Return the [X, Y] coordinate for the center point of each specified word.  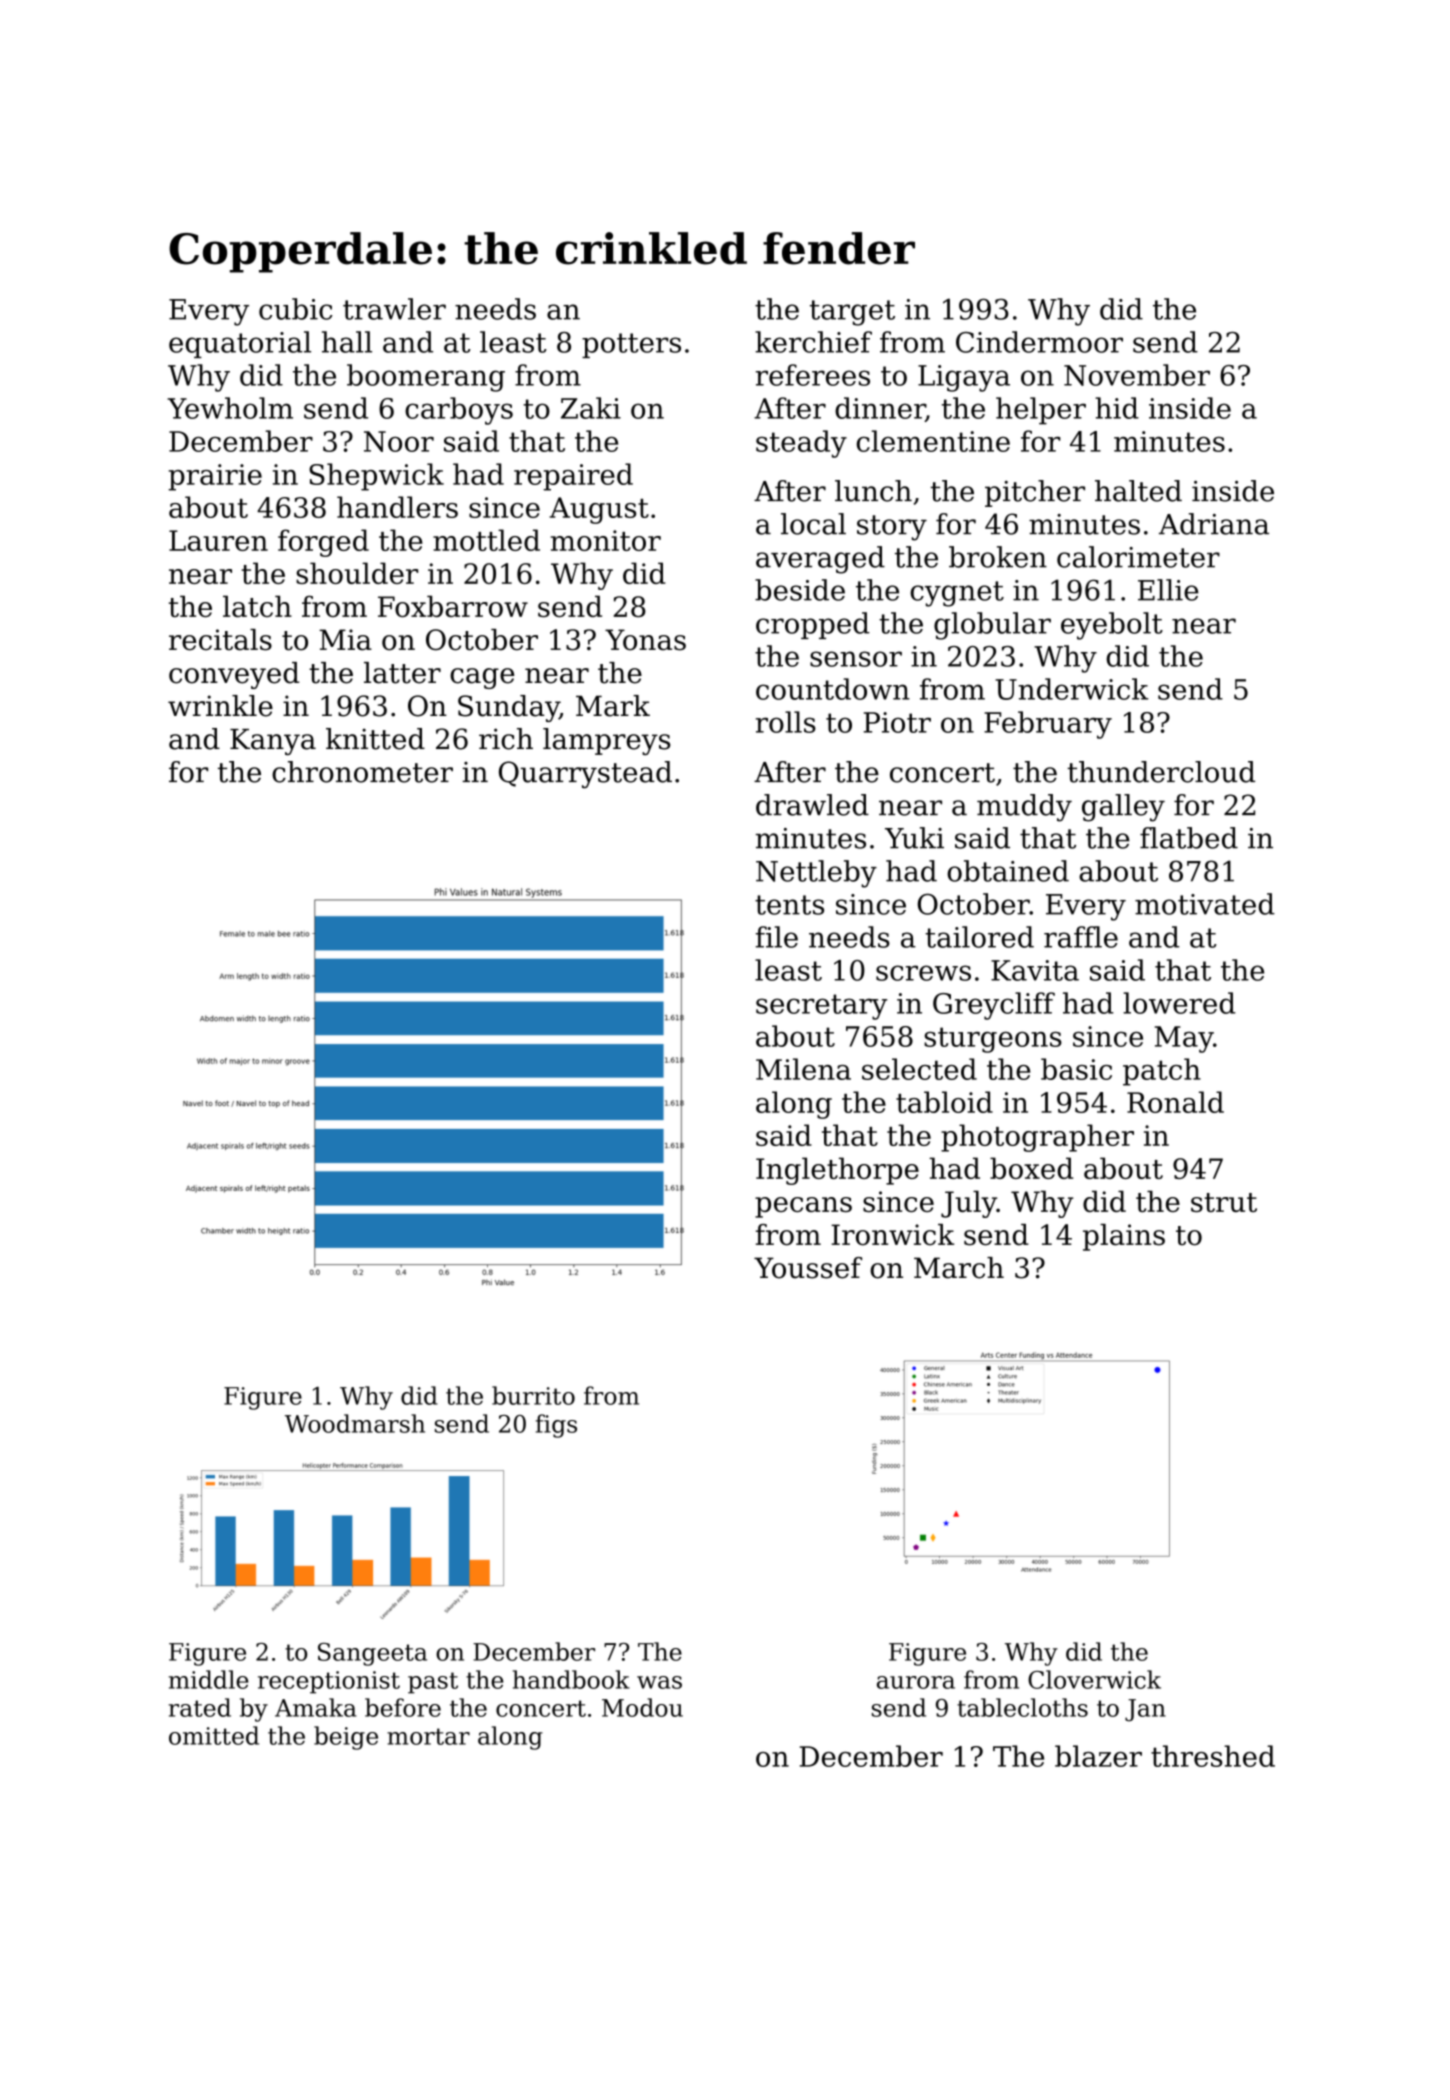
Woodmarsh [355, 1423]
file [777, 937]
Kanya [273, 742]
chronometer [362, 772]
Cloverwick [1094, 1679]
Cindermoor [1039, 342]
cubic [295, 309]
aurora [916, 1682]
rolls [786, 722]
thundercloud [1161, 772]
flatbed [1189, 838]
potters [631, 345]
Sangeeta [372, 1654]
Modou [642, 1707]
